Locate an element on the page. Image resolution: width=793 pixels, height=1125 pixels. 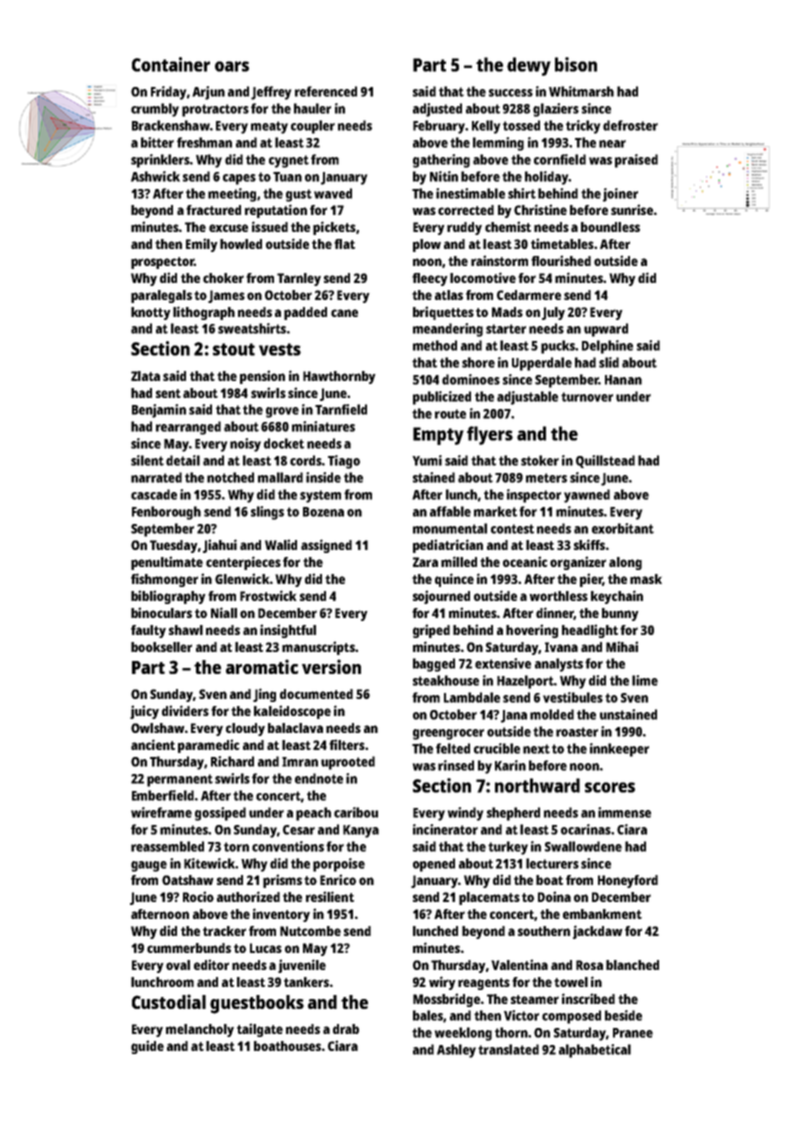
scores is located at coordinates (610, 787).
